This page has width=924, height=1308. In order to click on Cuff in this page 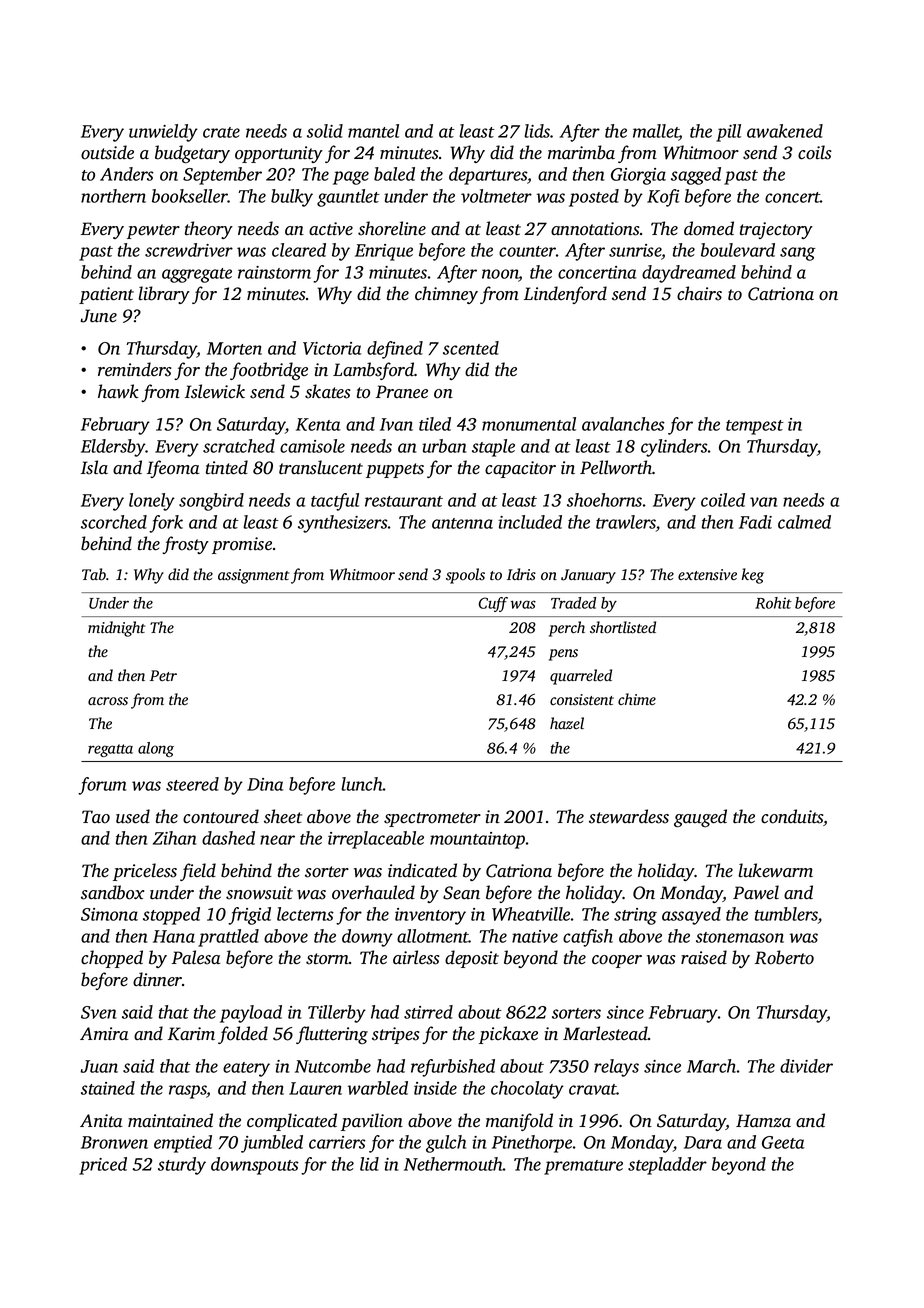, I will do `click(493, 604)`.
